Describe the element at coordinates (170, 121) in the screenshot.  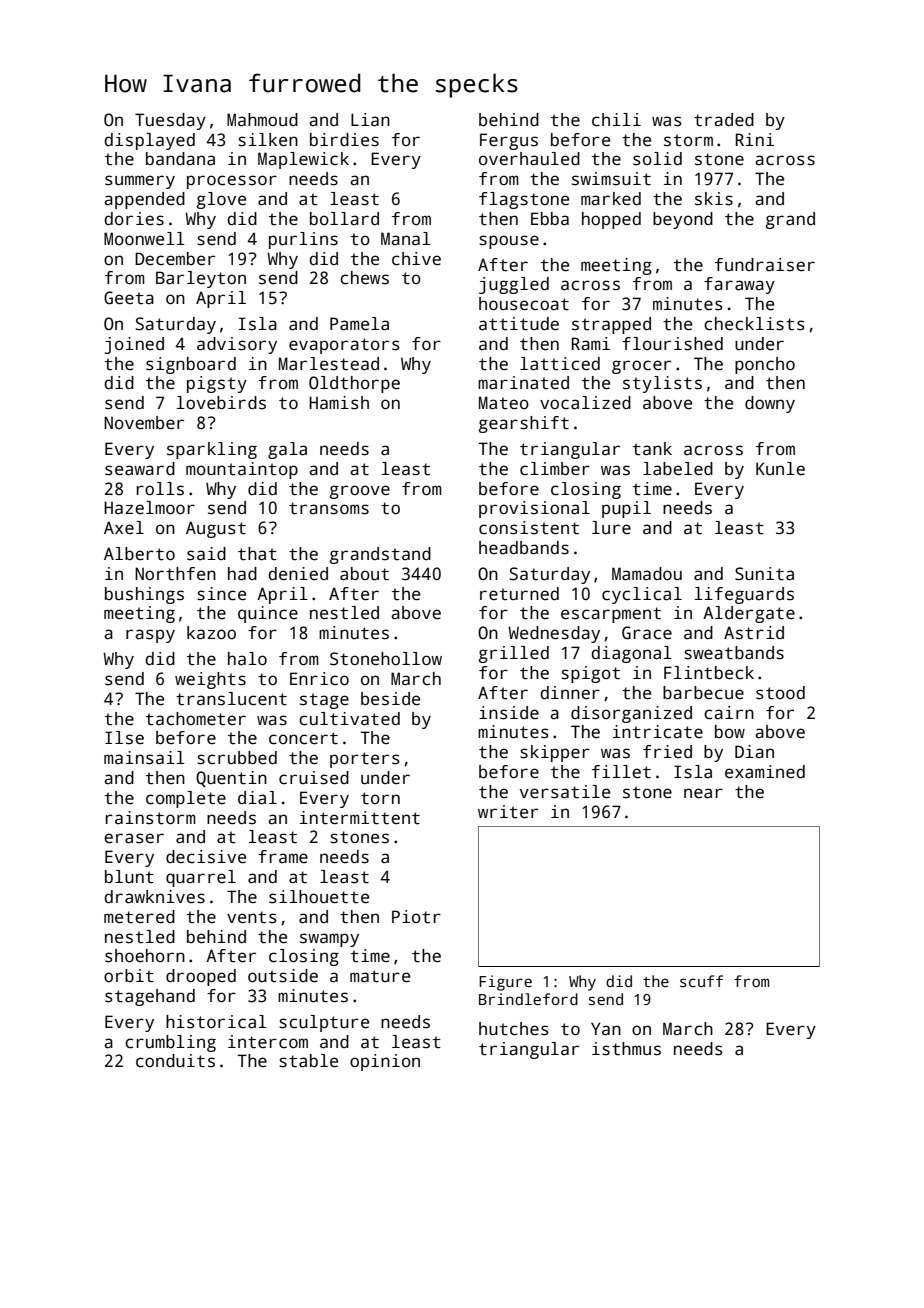
I see `Tuesday` at that location.
